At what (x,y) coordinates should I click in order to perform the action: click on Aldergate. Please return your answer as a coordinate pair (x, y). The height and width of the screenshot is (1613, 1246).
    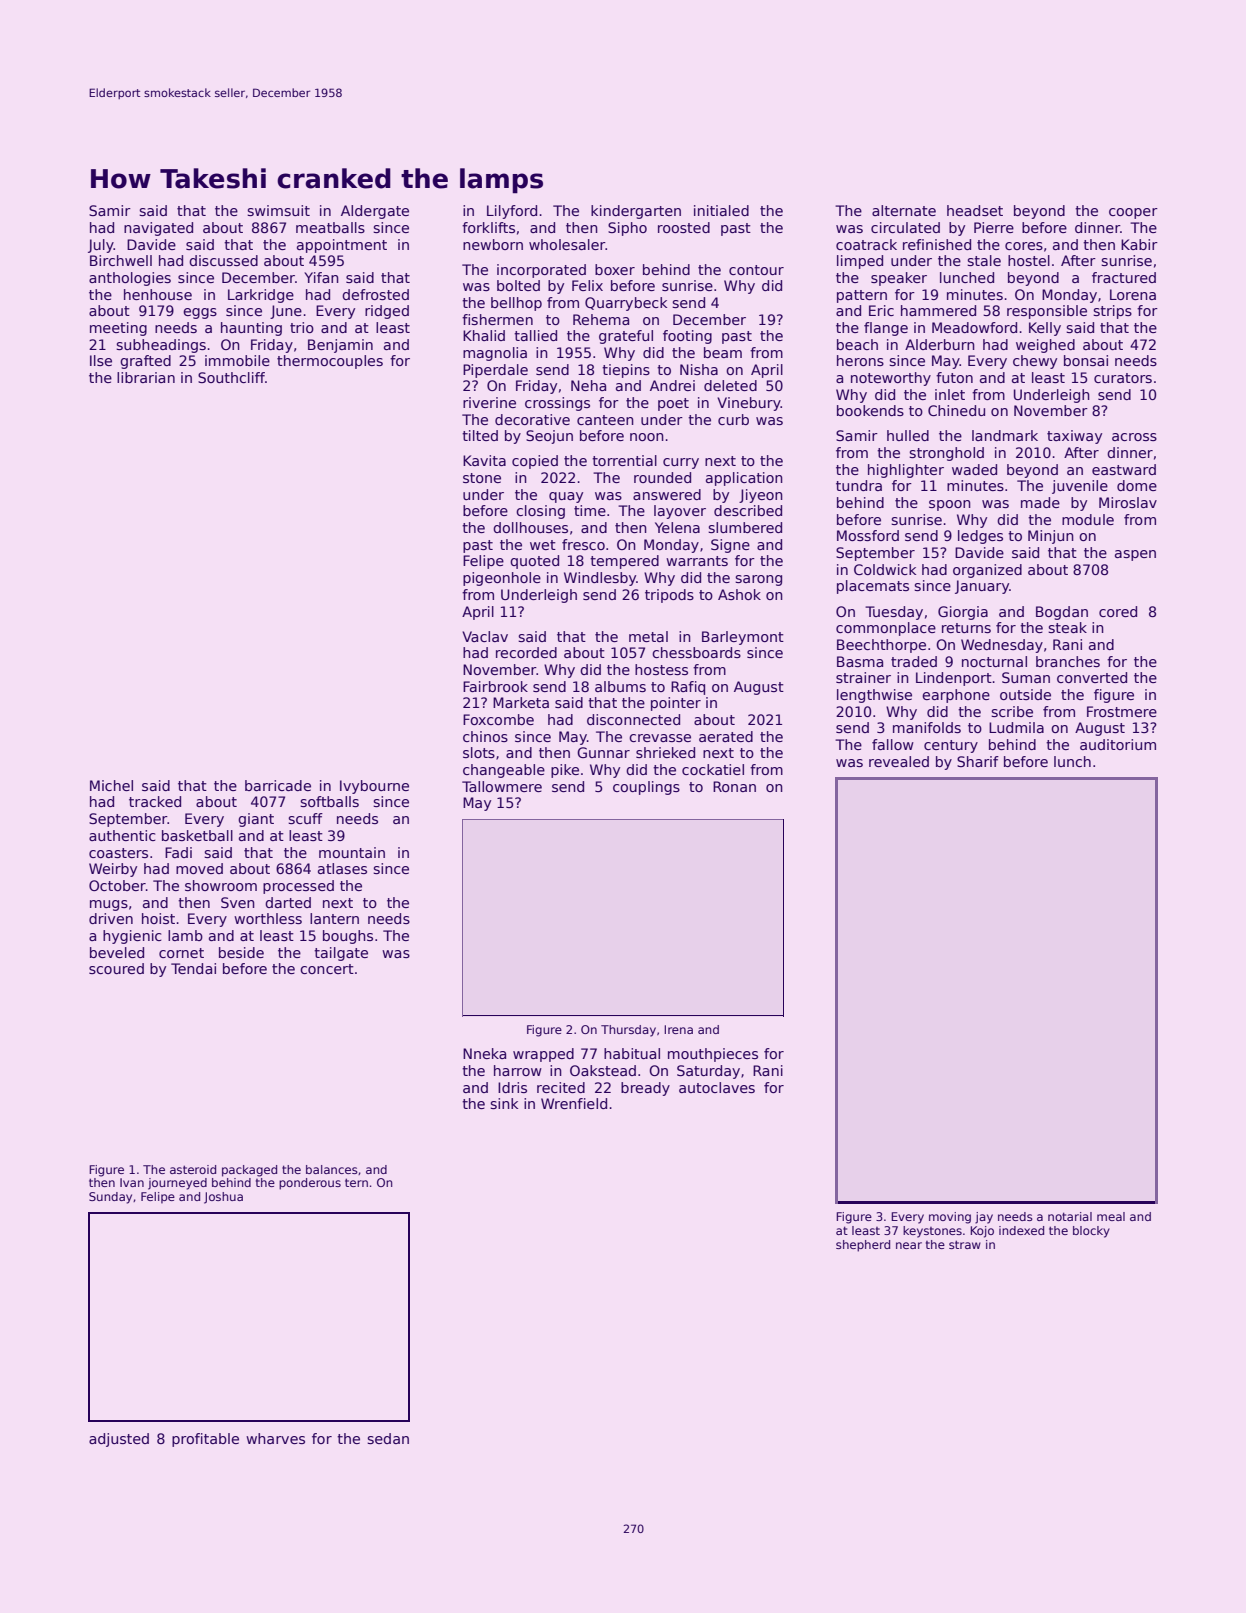
    Looking at the image, I should click on (375, 212).
